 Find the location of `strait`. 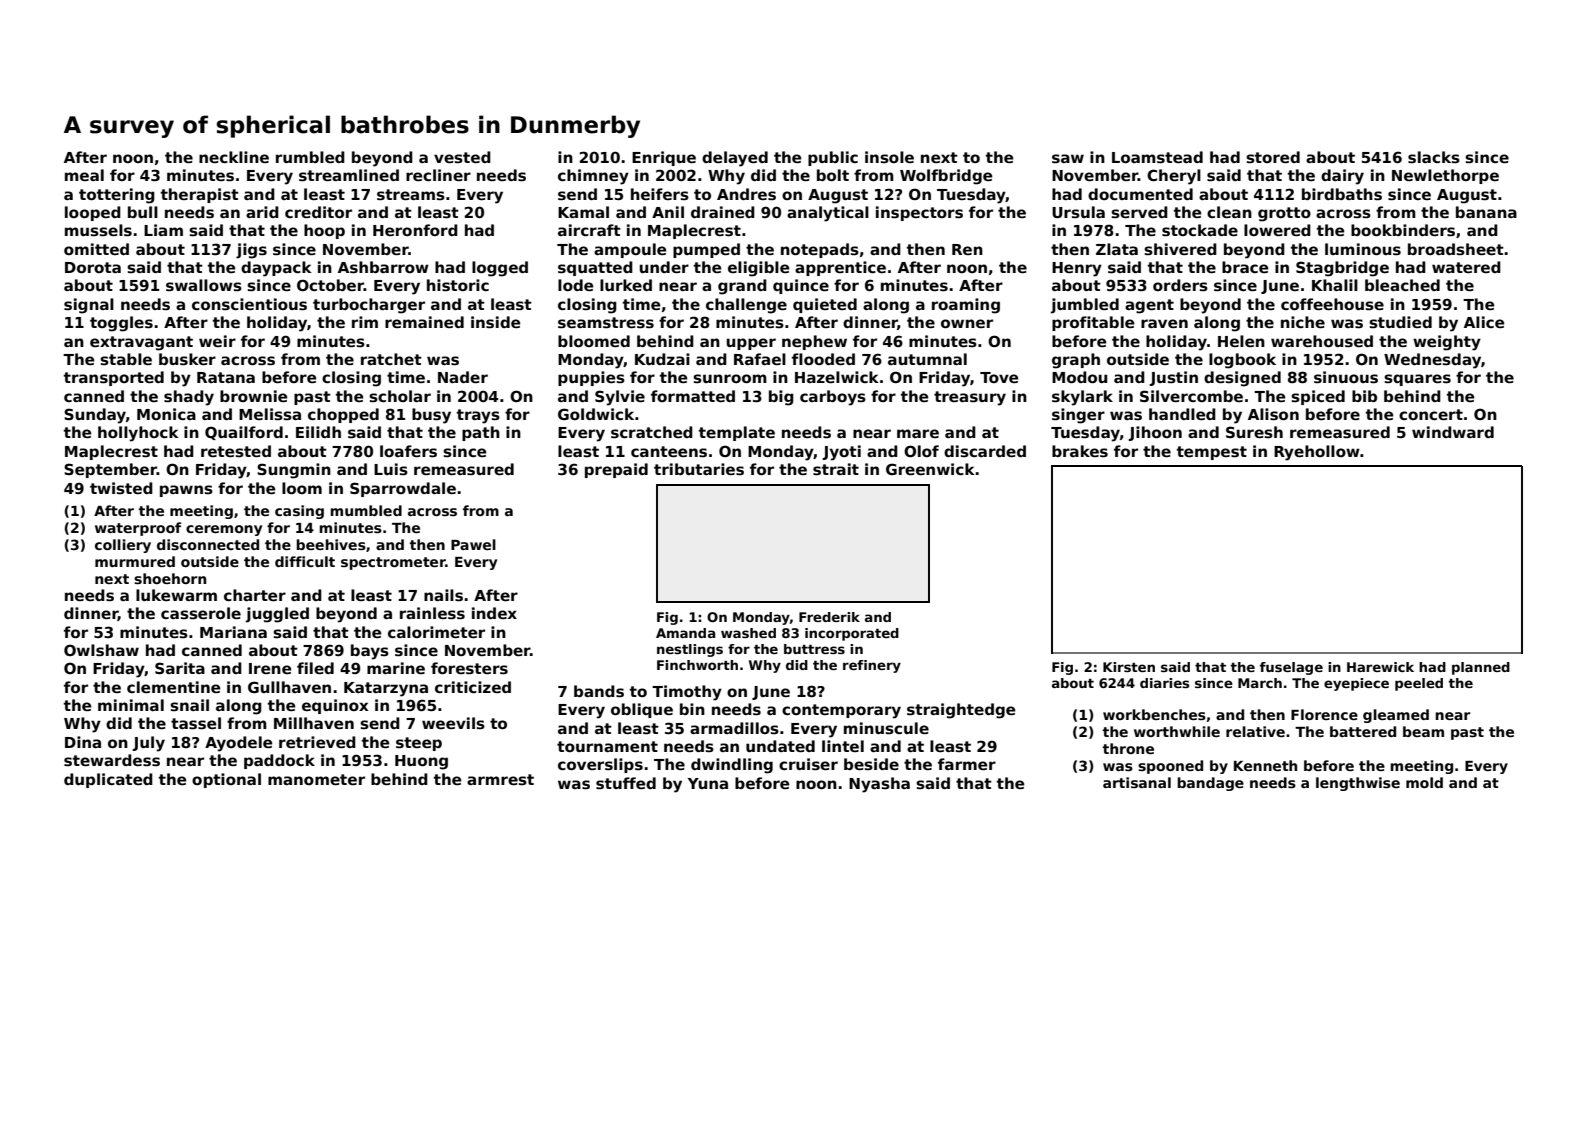

strait is located at coordinates (836, 469).
